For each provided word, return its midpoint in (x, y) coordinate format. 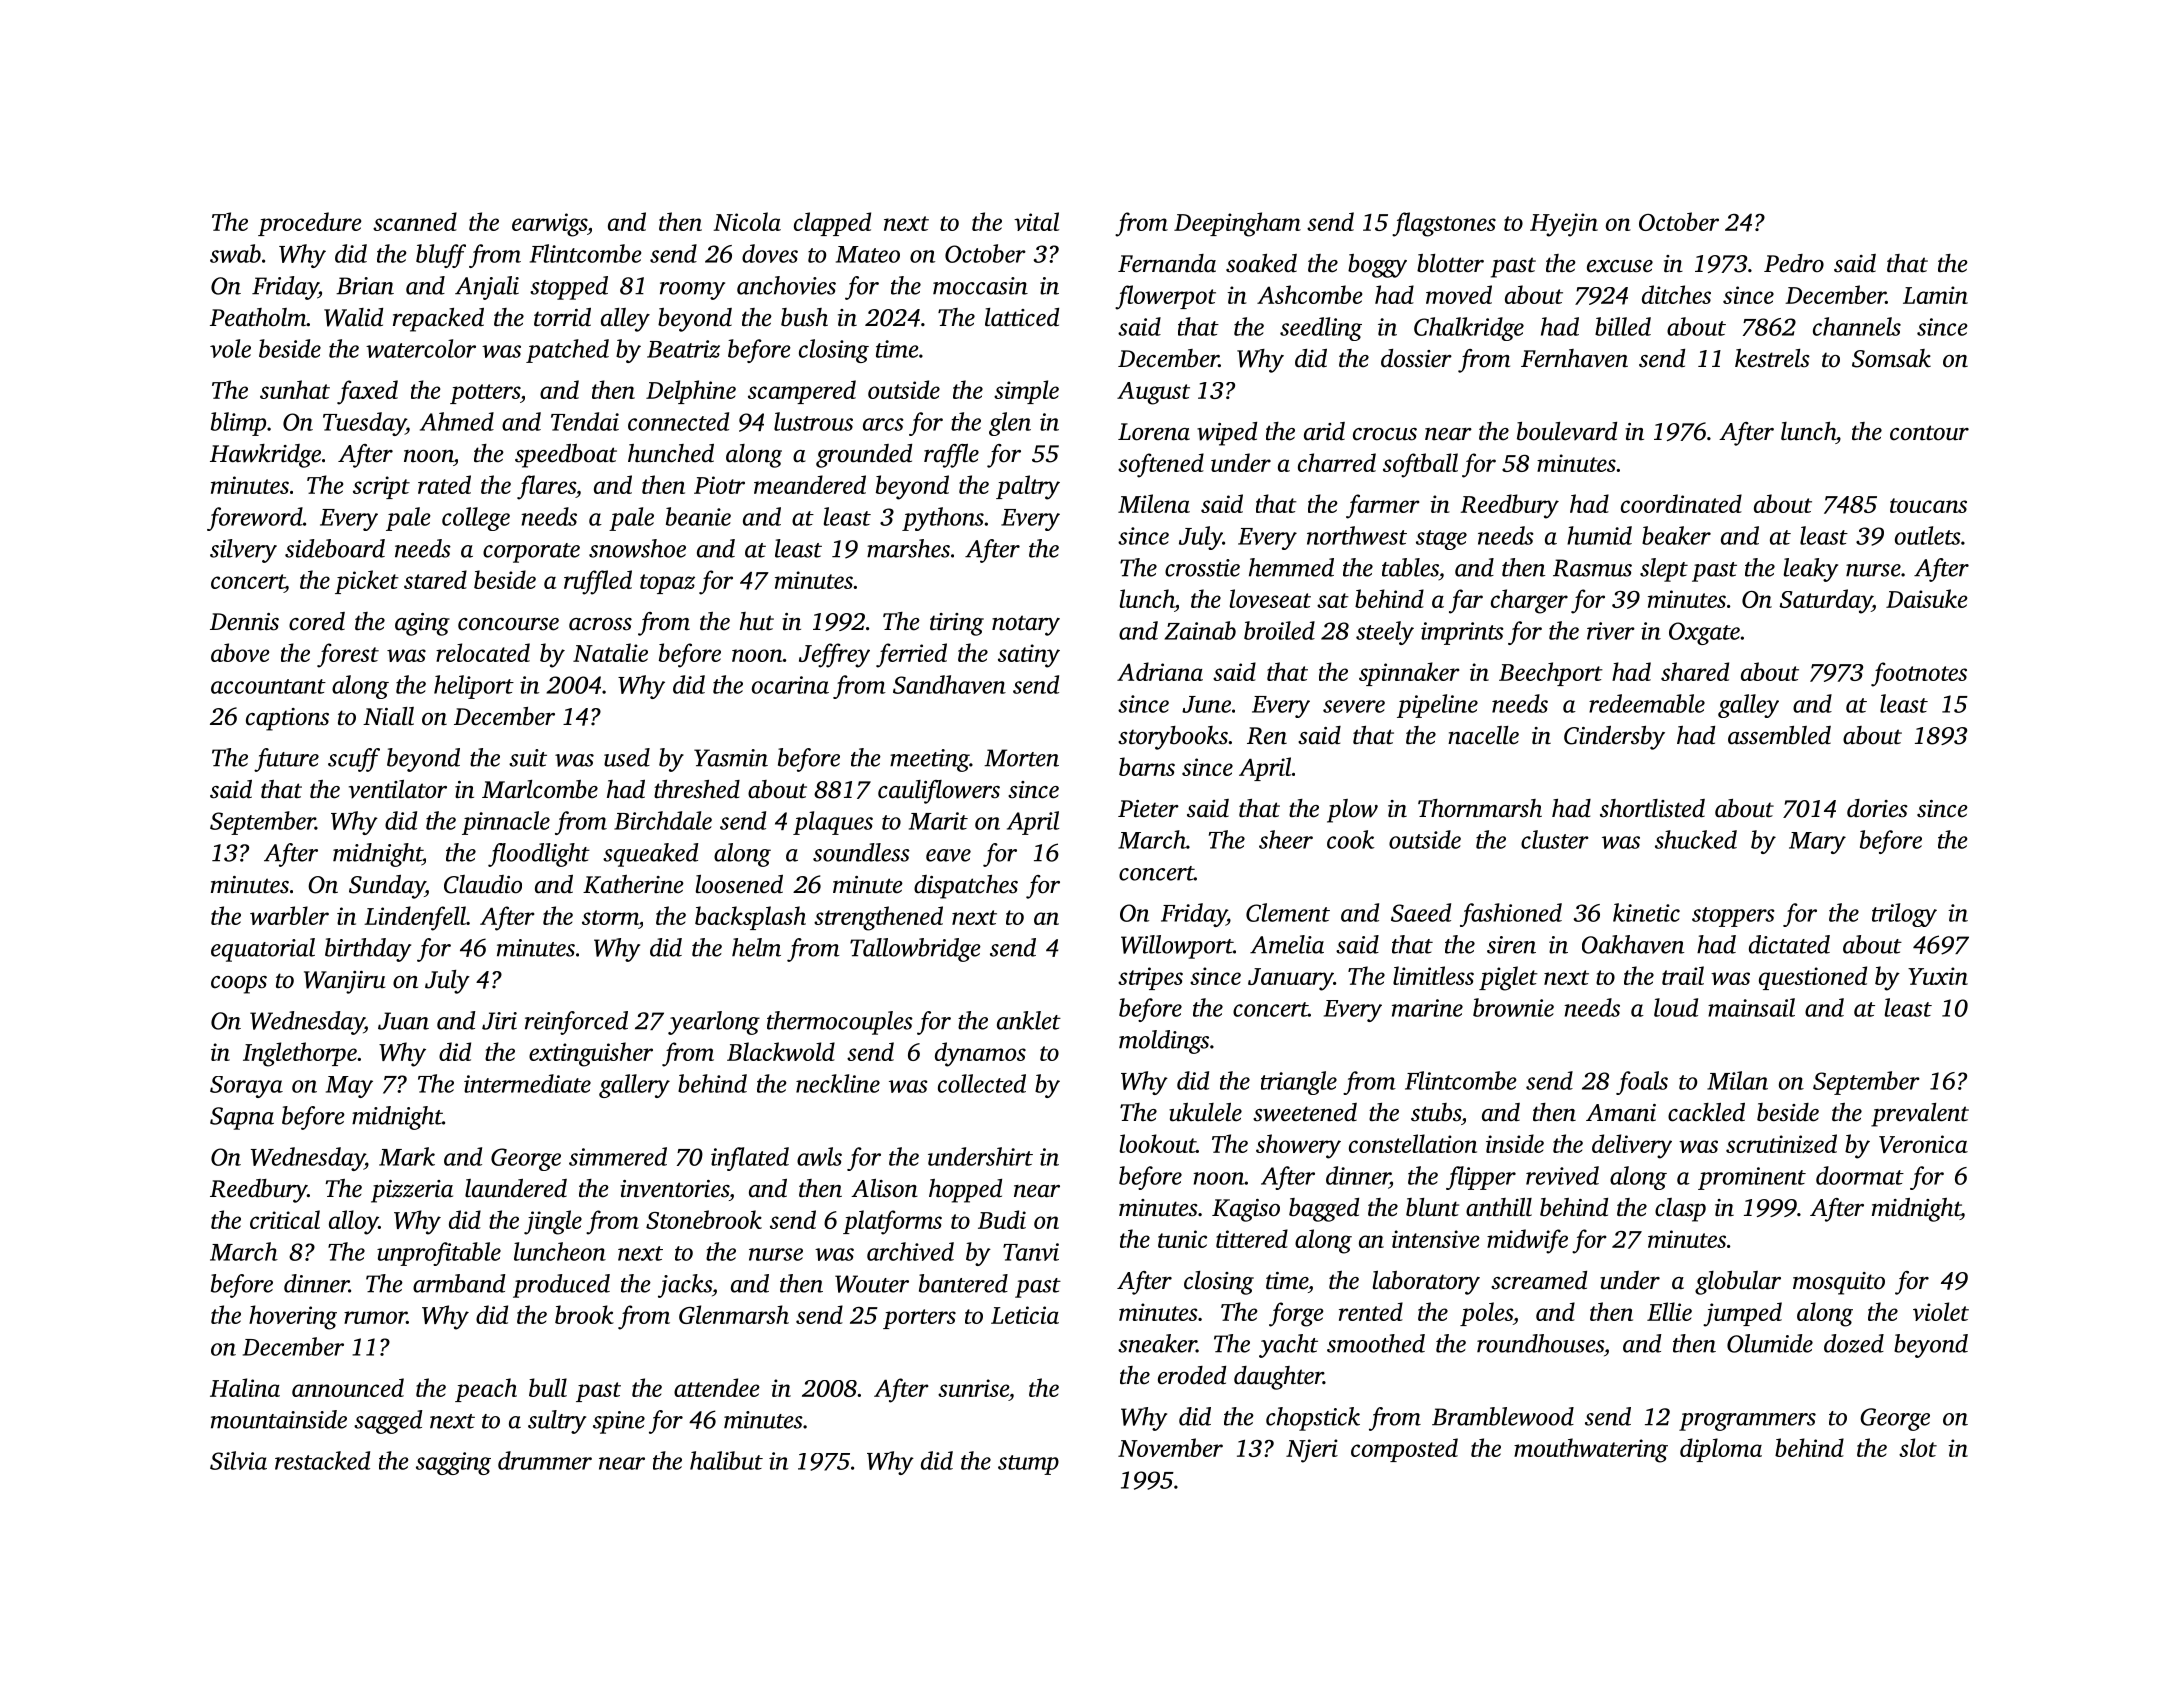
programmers (1747, 1422)
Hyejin (1564, 225)
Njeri (1312, 1451)
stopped (569, 288)
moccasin (980, 286)
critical (285, 1219)
